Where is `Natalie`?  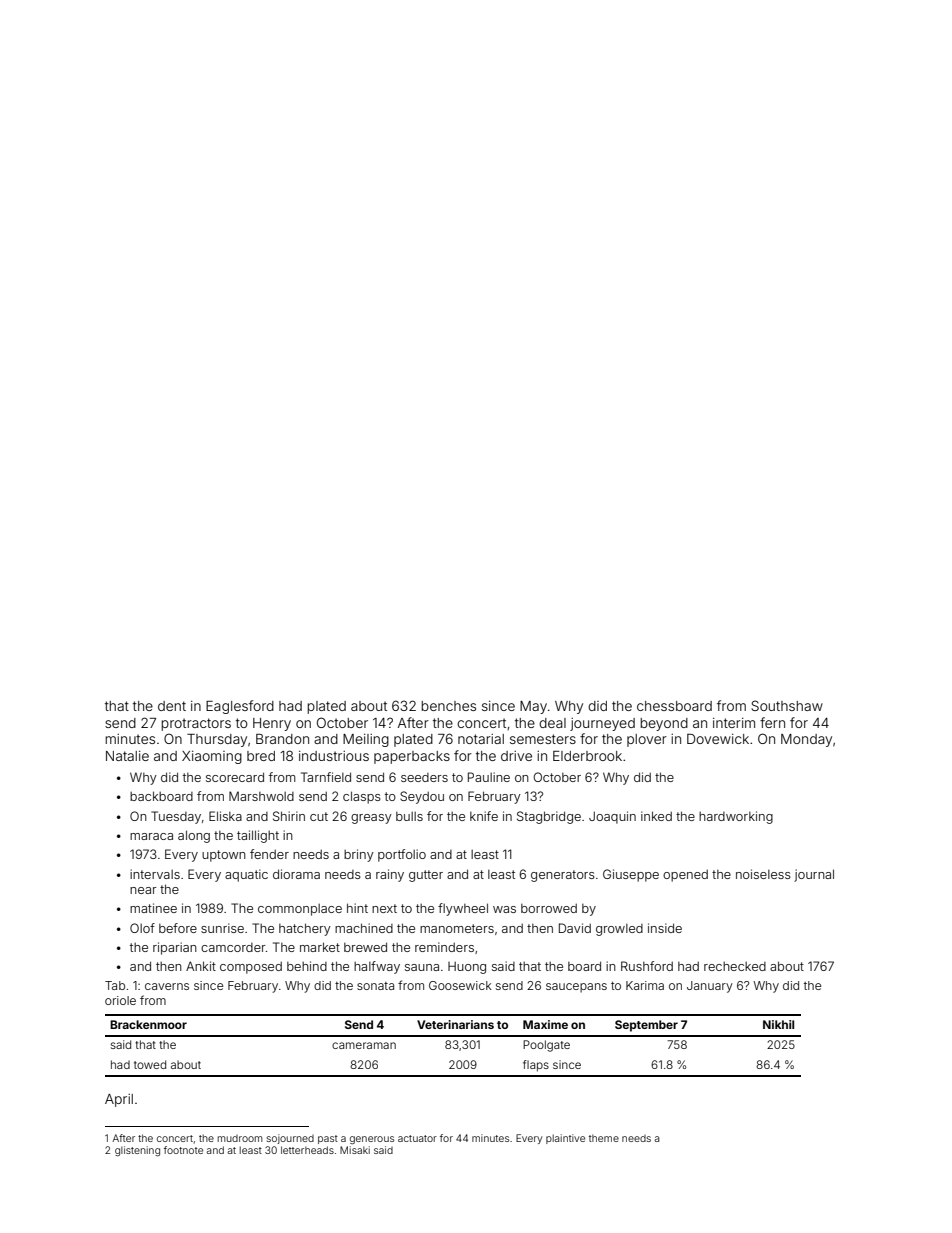
Natalie is located at coordinates (127, 756).
